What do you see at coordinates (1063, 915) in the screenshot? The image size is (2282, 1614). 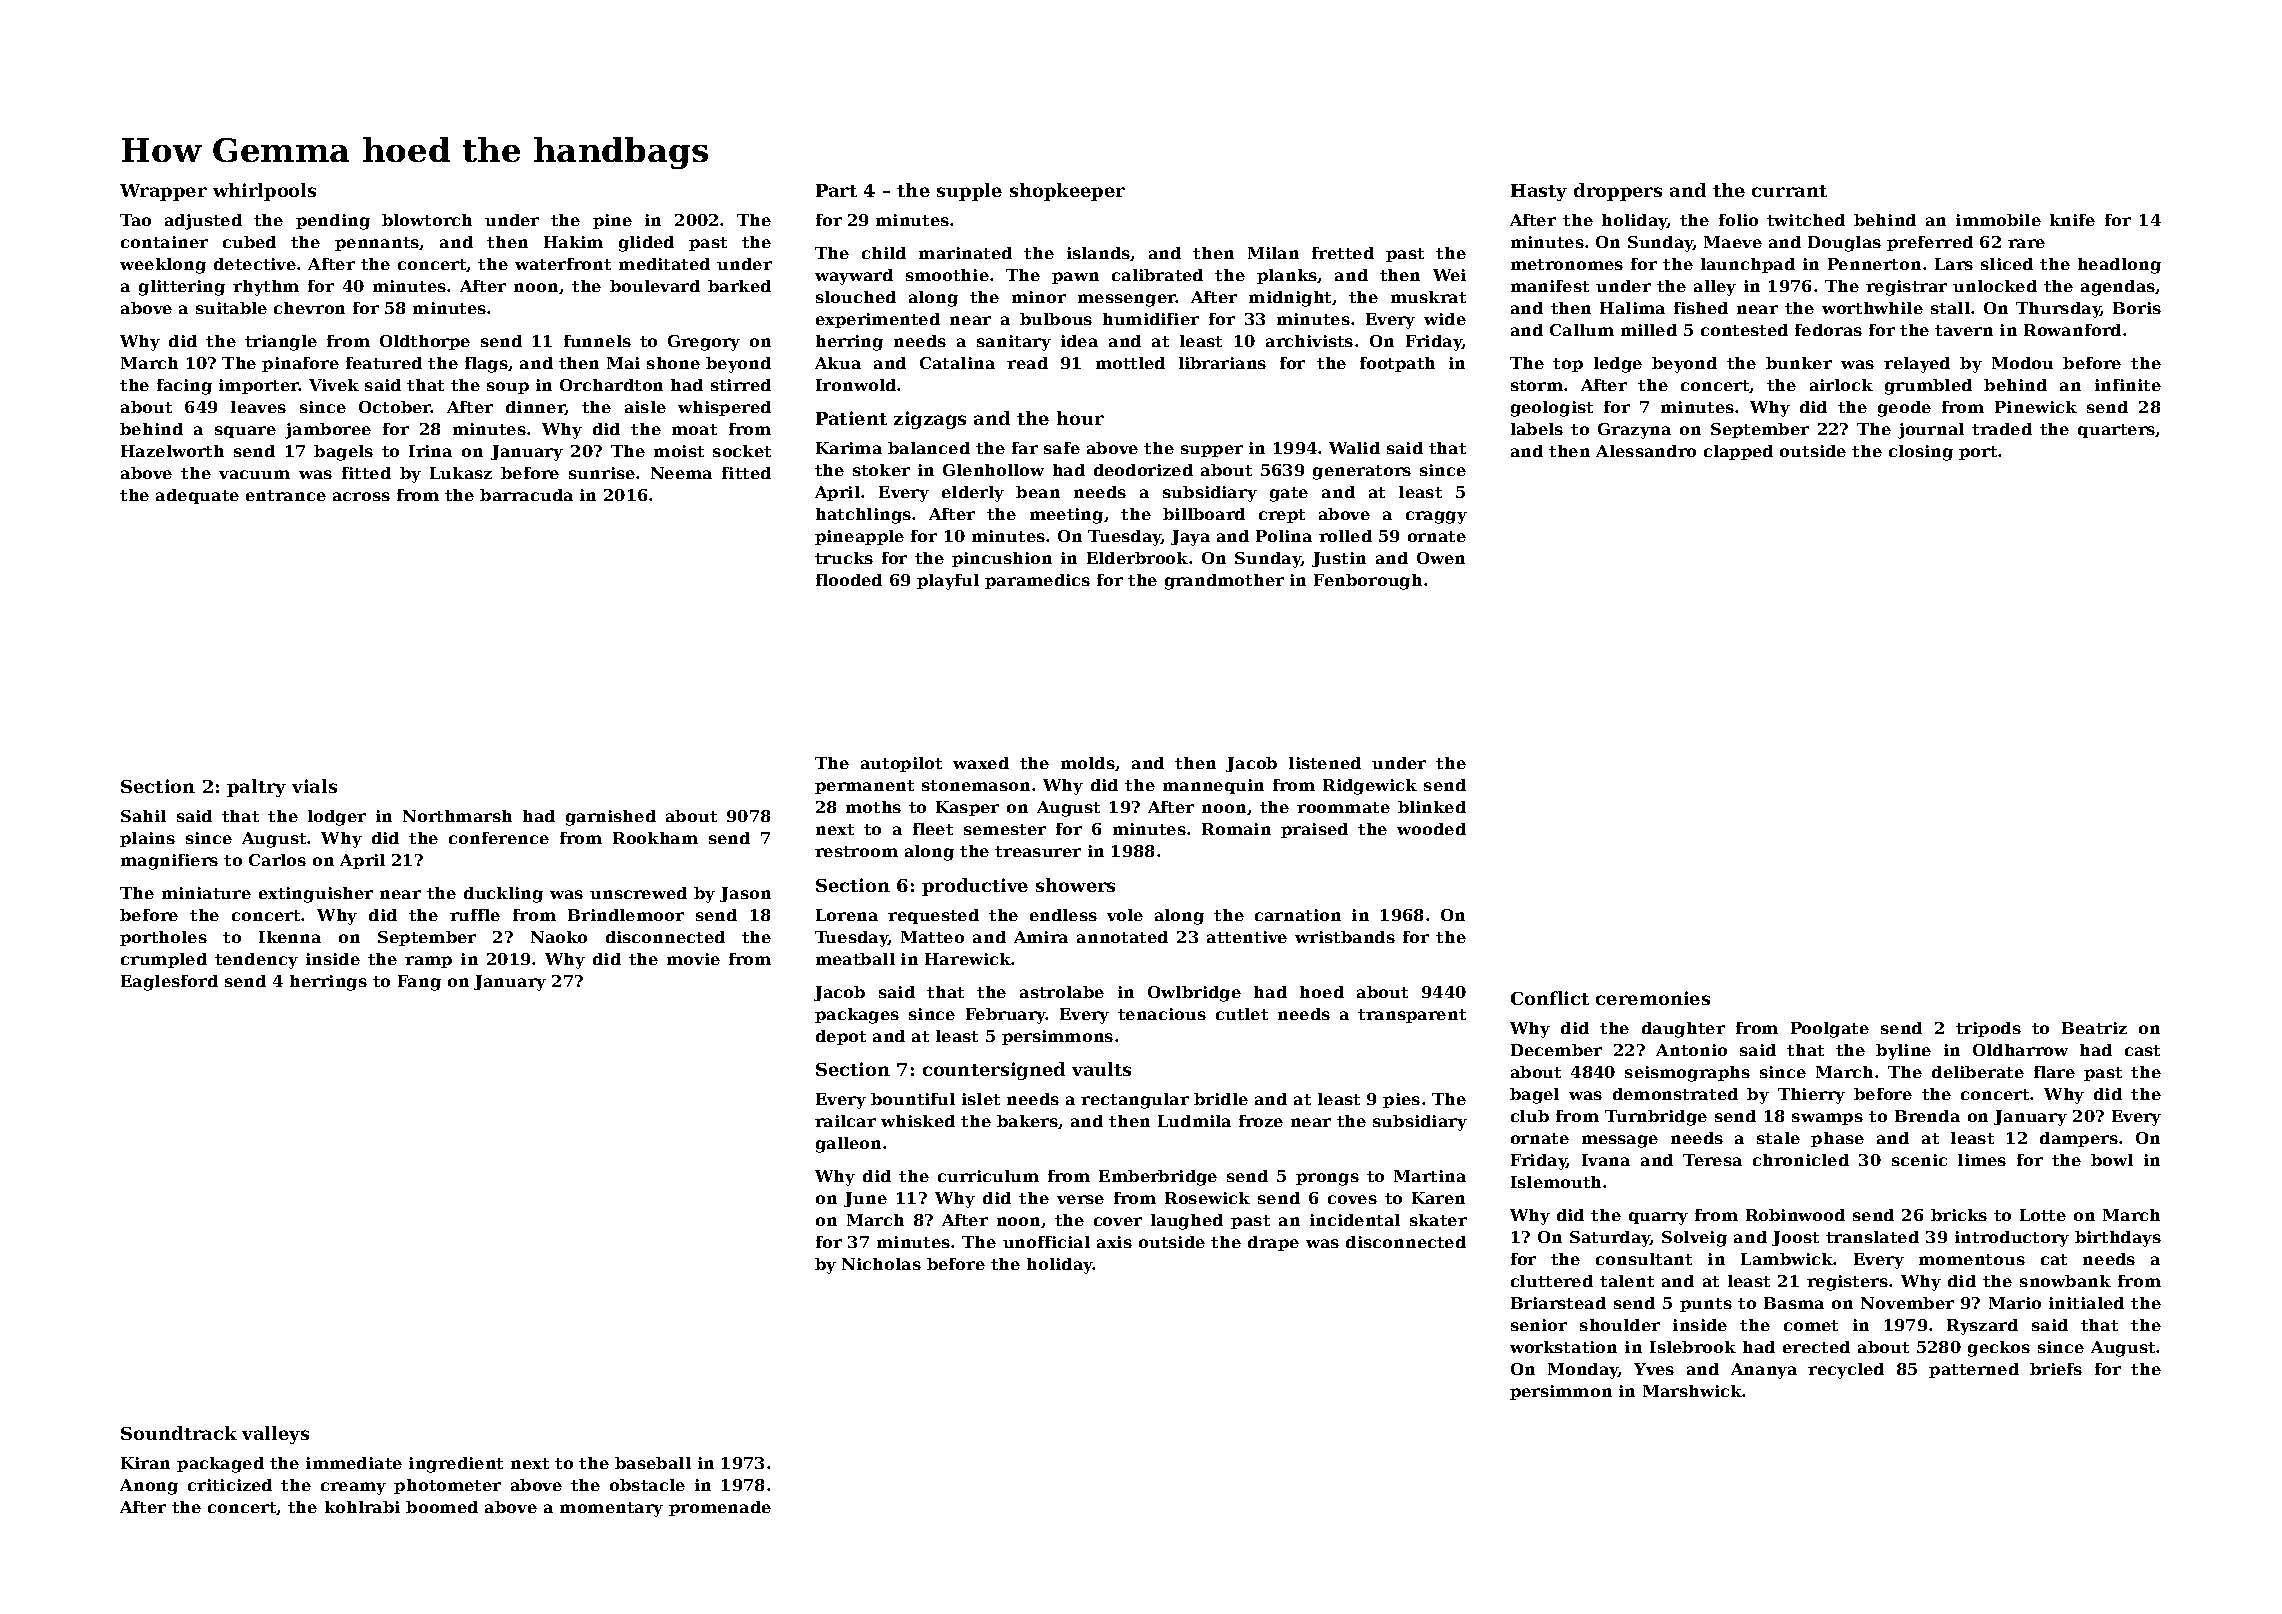 I see `endless` at bounding box center [1063, 915].
